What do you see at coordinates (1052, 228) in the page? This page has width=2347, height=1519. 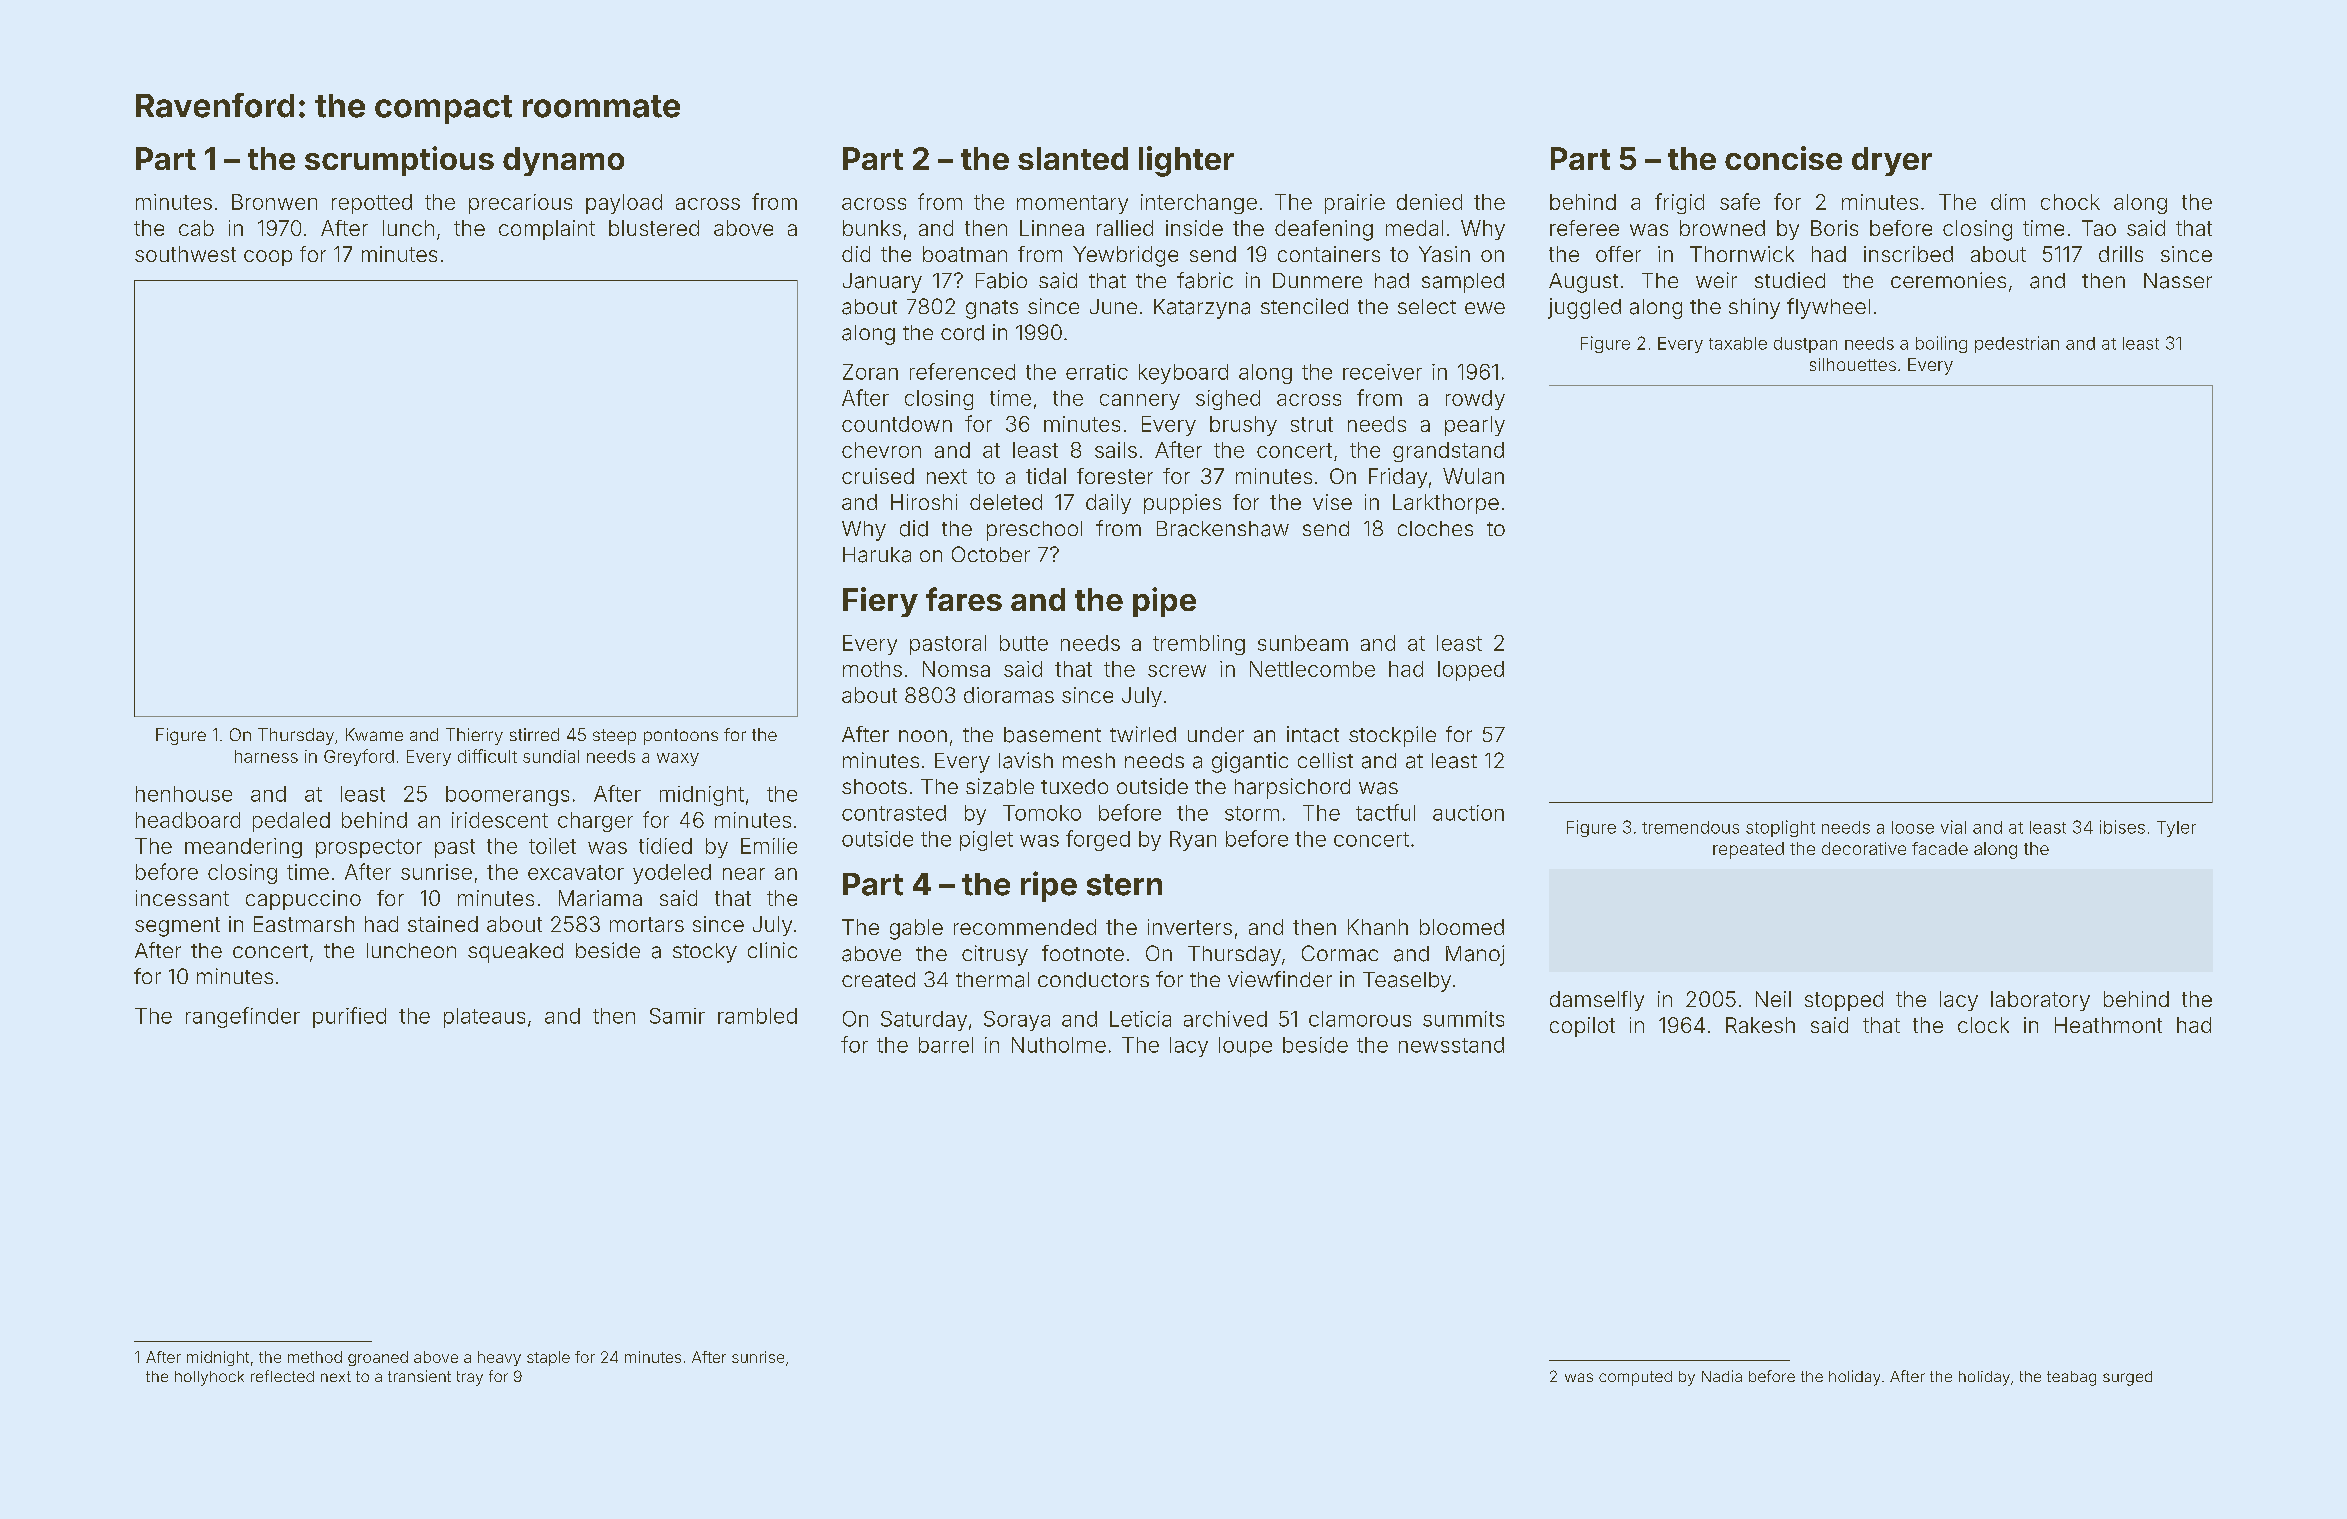 I see `Linnea` at bounding box center [1052, 228].
